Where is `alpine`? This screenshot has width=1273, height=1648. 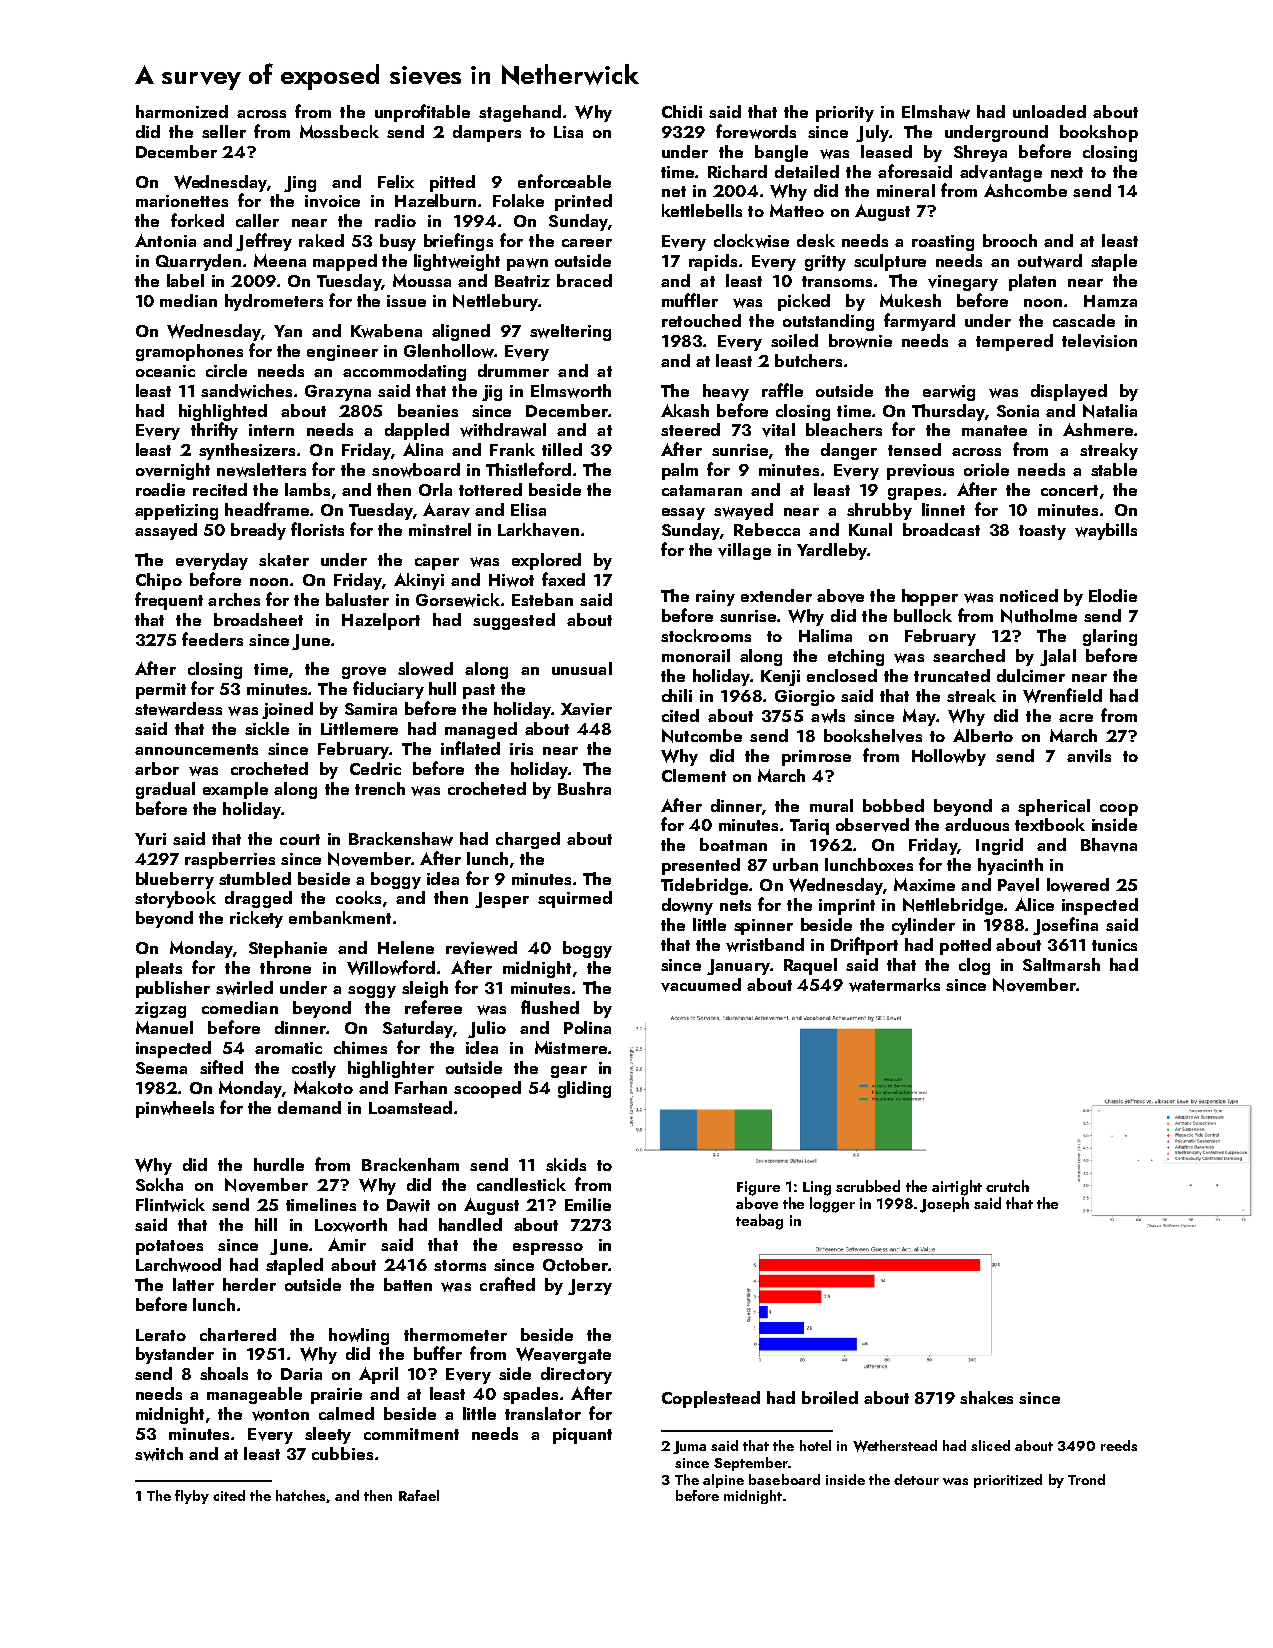
alpine is located at coordinates (723, 1481).
